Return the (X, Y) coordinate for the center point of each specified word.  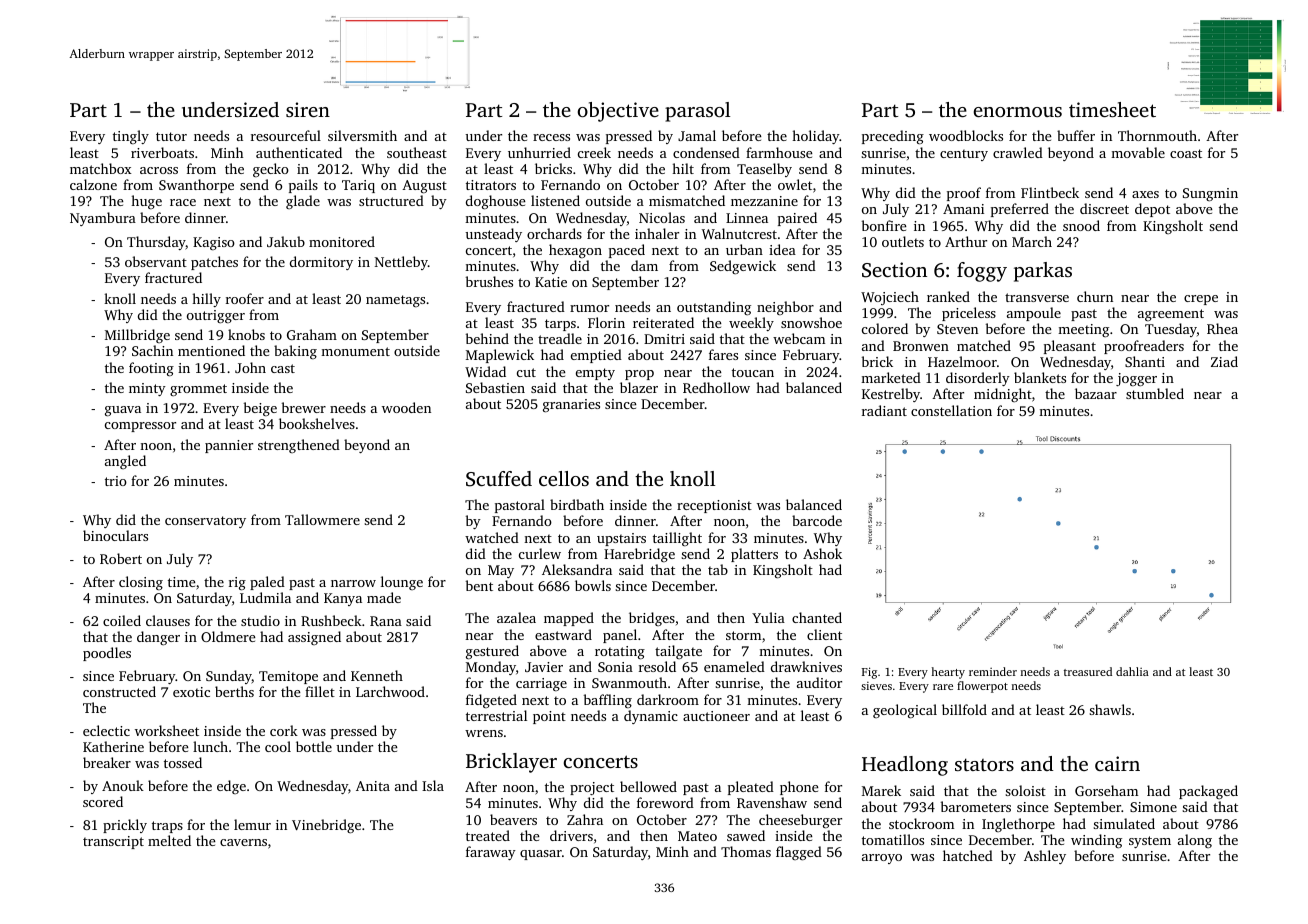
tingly (131, 137)
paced (627, 251)
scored (103, 801)
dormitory (321, 263)
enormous (1017, 112)
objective (618, 112)
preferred (1020, 210)
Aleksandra (577, 569)
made (384, 597)
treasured (1088, 671)
